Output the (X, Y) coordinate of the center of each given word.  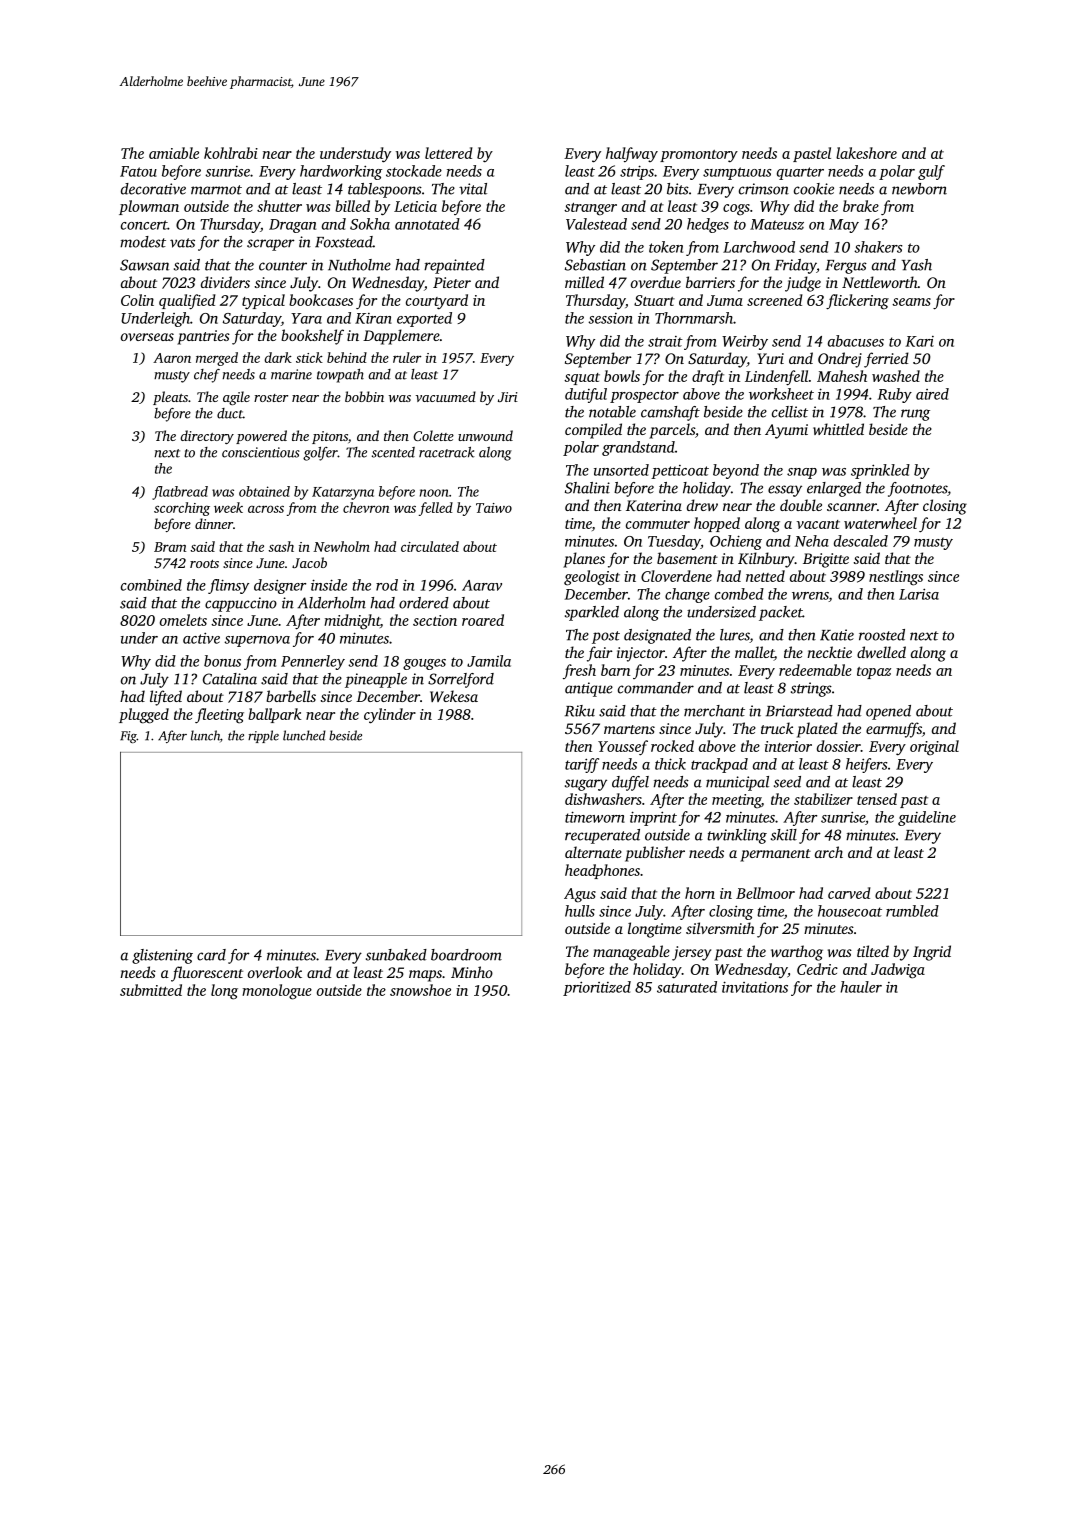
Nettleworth (880, 282)
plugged (144, 716)
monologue (277, 992)
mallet (754, 653)
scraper (271, 245)
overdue (656, 282)
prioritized (597, 988)
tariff (582, 765)
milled (584, 282)
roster (271, 398)
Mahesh (842, 376)
